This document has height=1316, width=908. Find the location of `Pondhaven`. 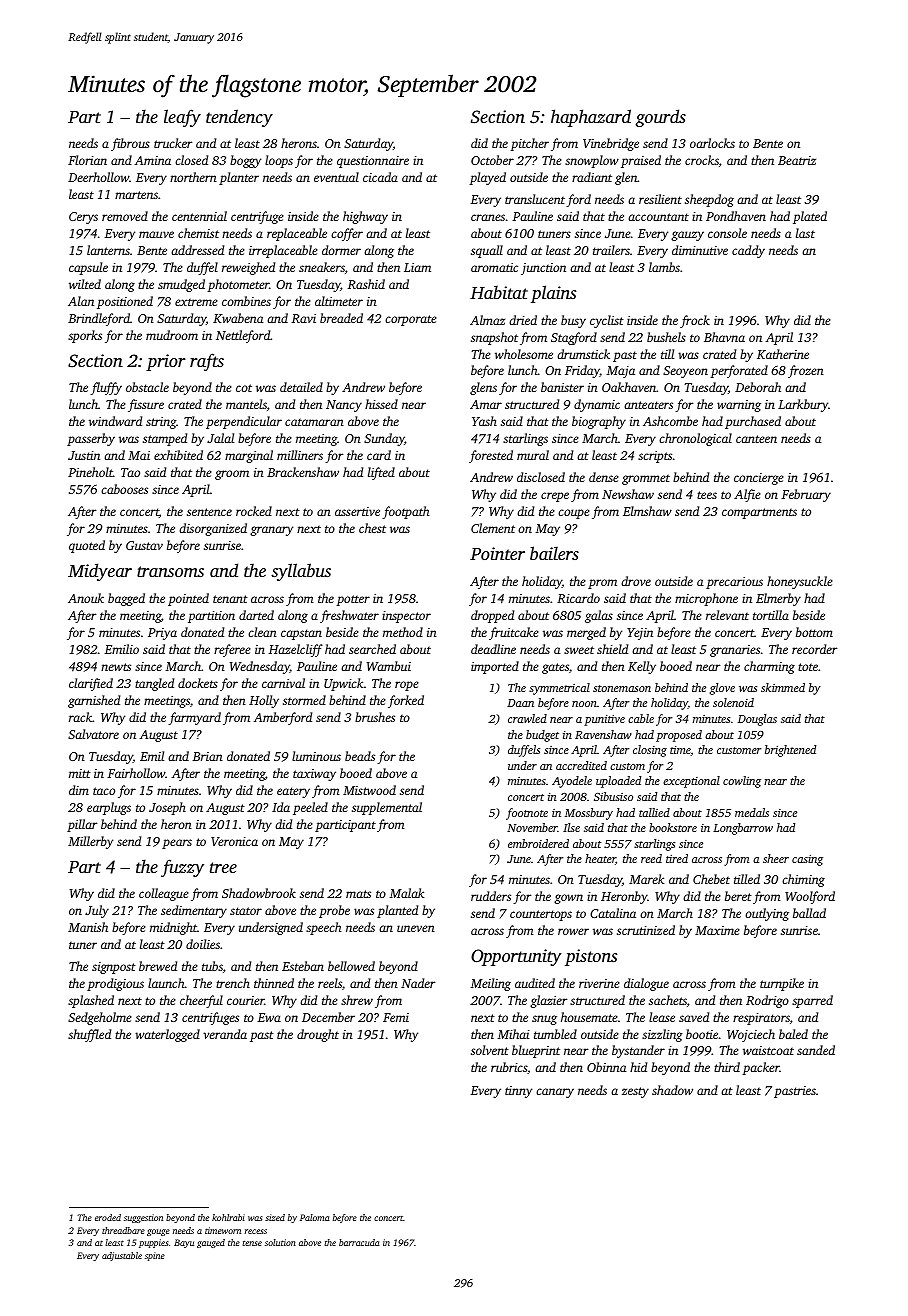

Pondhaven is located at coordinates (736, 216).
